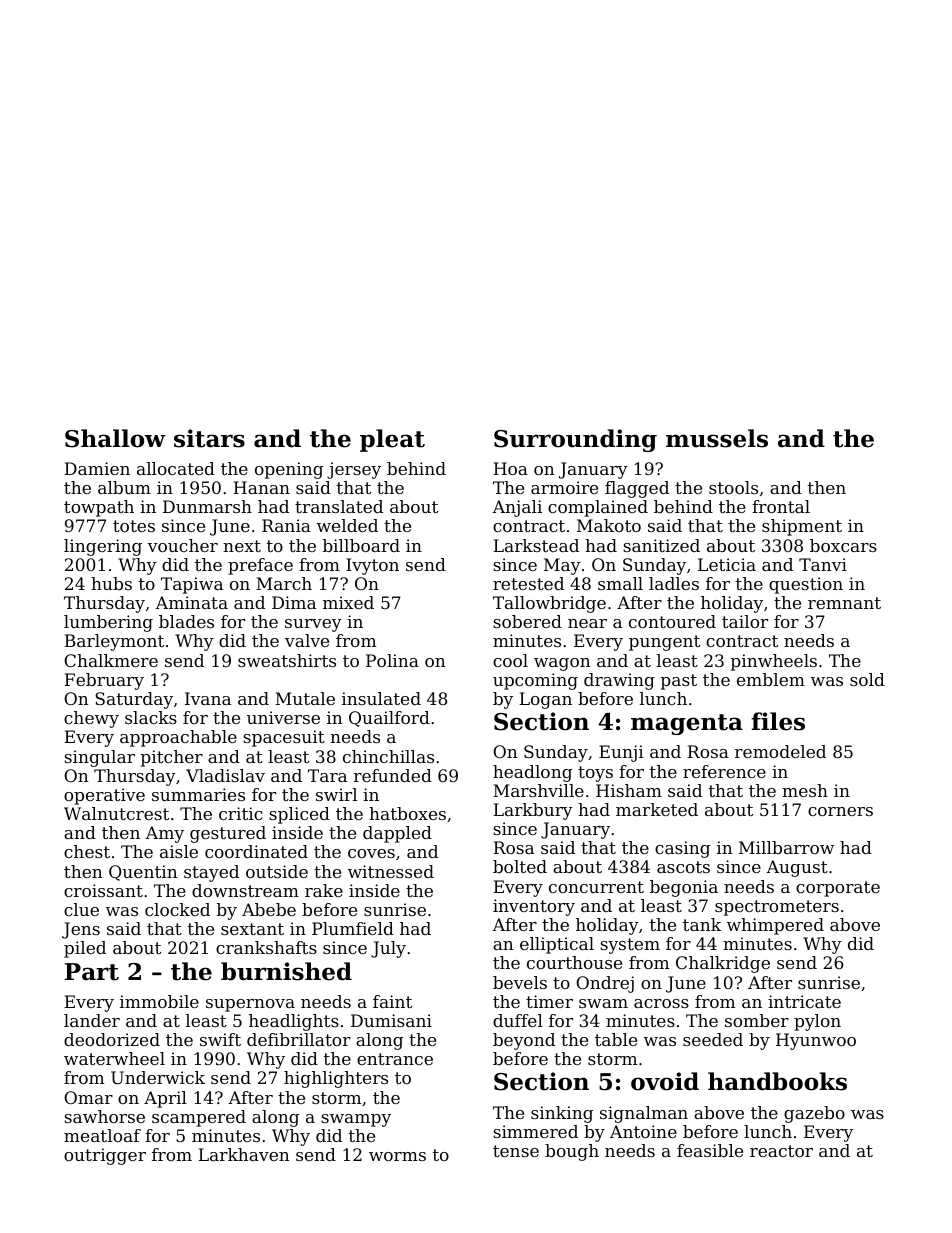  Describe the element at coordinates (284, 738) in the screenshot. I see `spacesuit` at that location.
